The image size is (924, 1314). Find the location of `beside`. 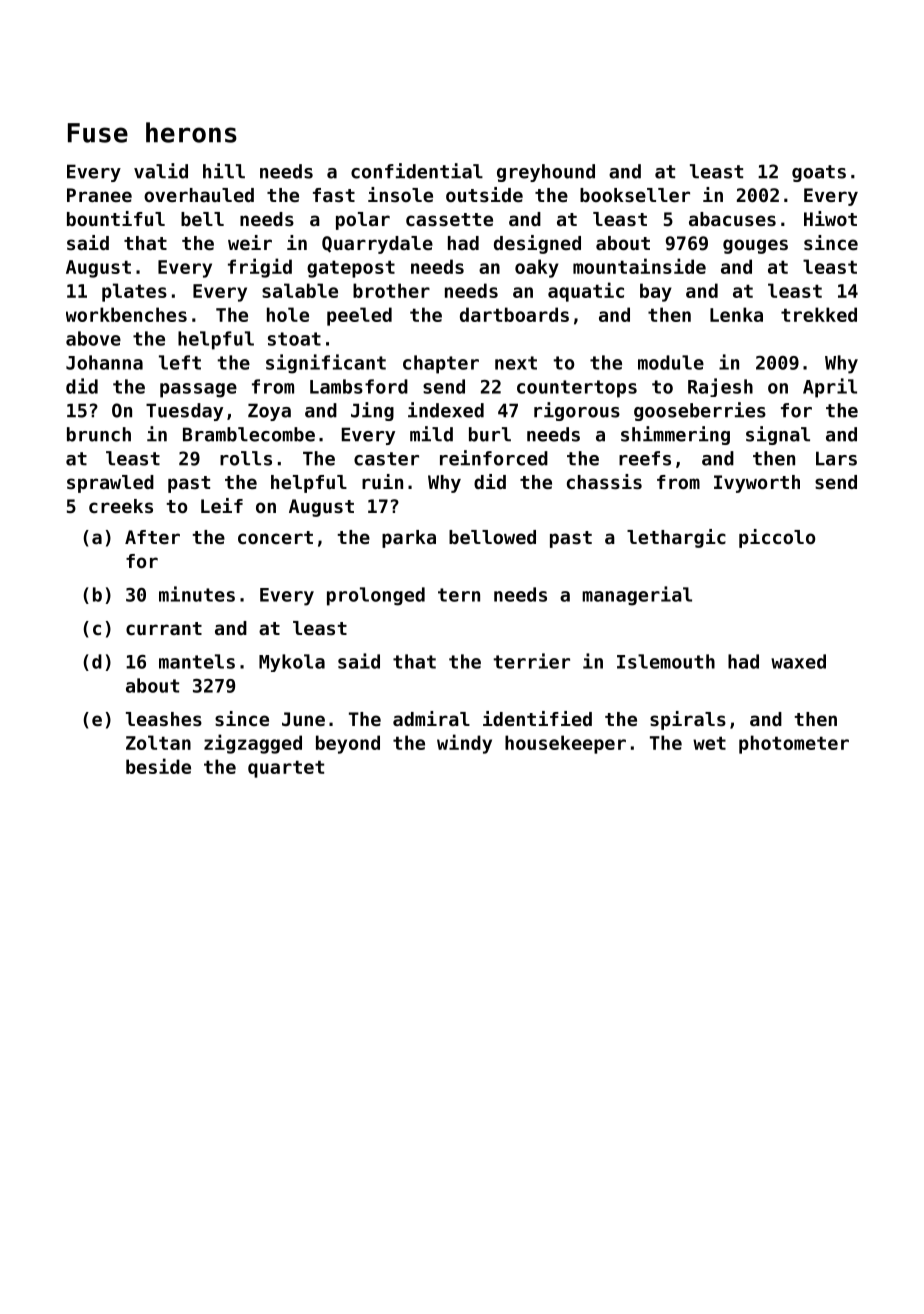

beside is located at coordinates (158, 766).
